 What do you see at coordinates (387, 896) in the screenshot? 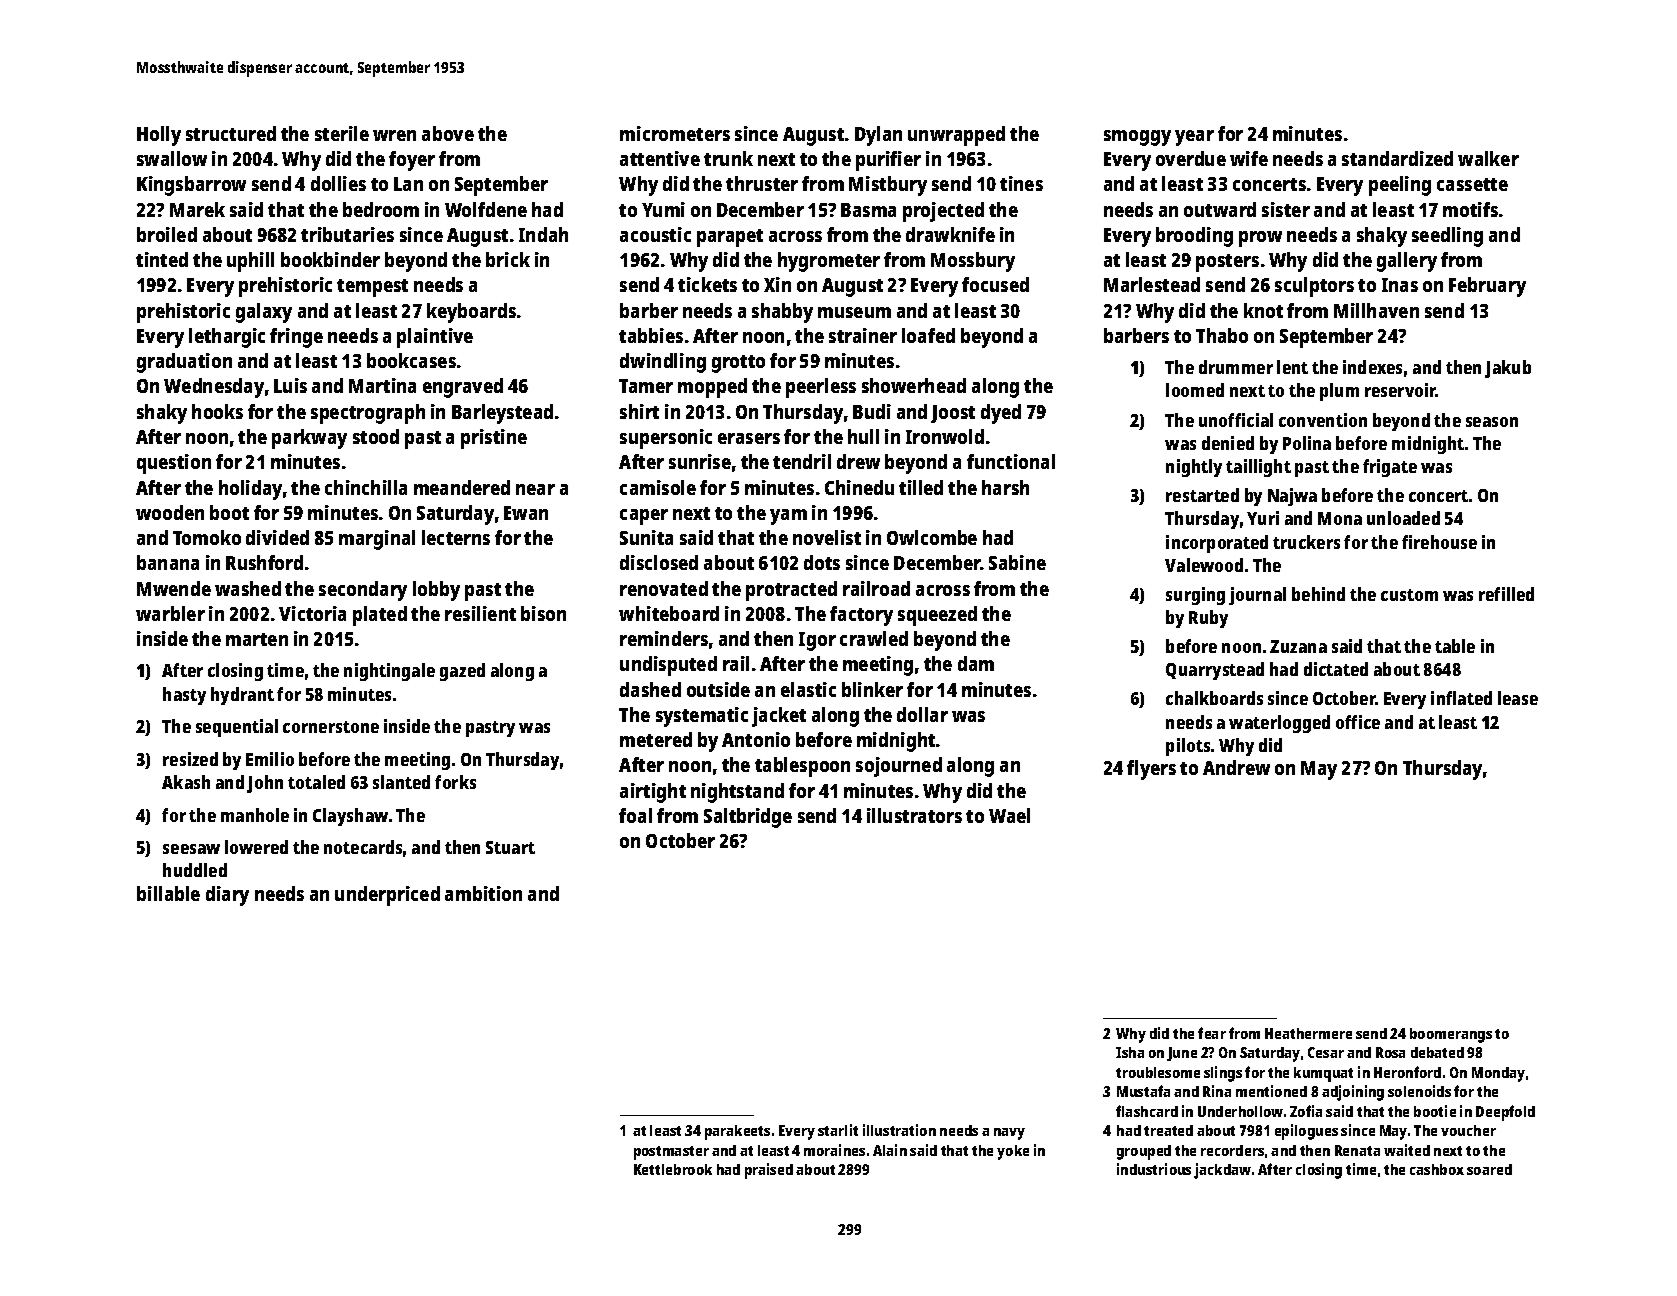
I see `underpriced` at bounding box center [387, 896].
